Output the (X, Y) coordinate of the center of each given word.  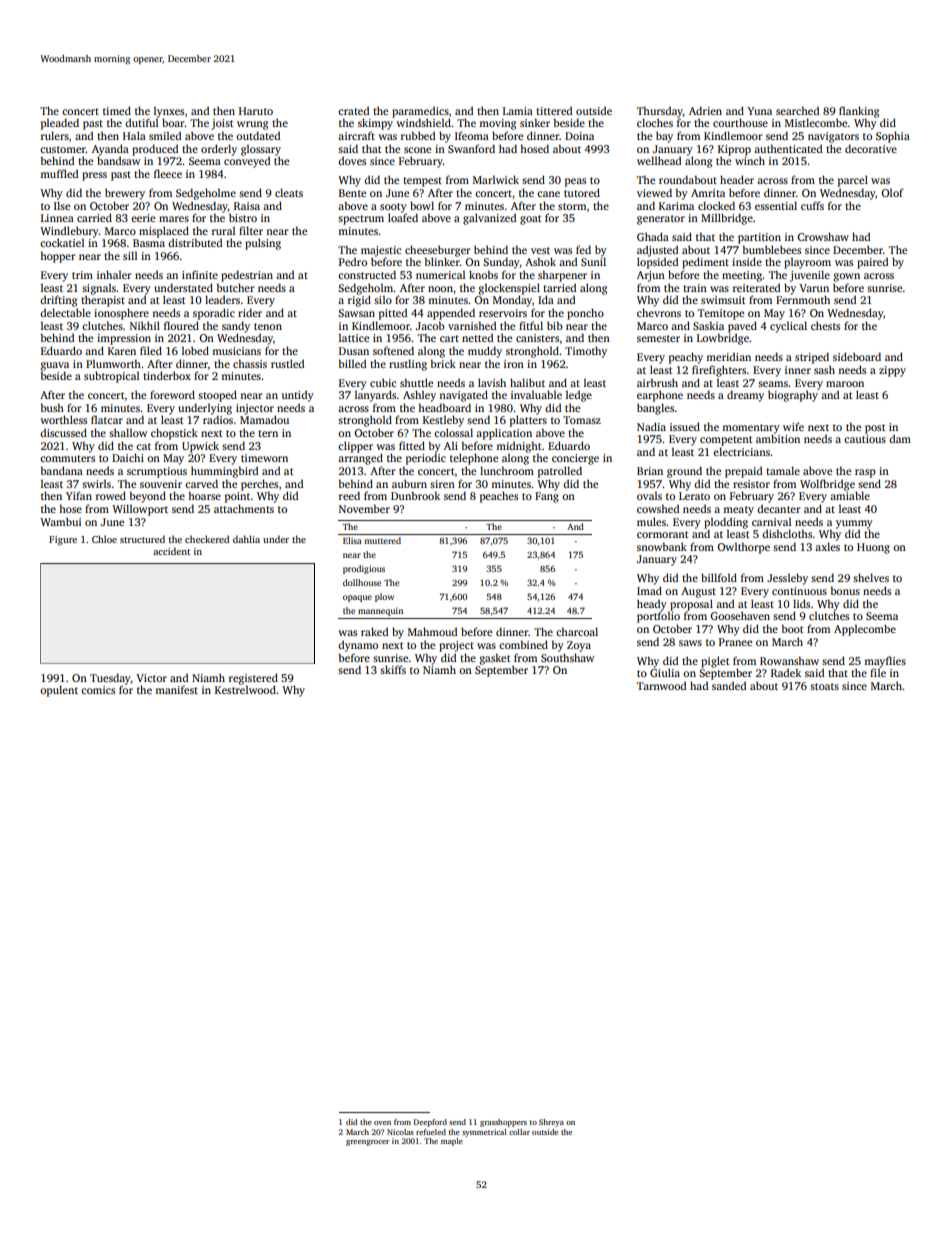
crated (353, 110)
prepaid (743, 472)
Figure (63, 541)
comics (98, 690)
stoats (824, 686)
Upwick (200, 447)
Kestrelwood (245, 689)
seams (773, 384)
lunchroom (507, 470)
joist (222, 124)
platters (528, 421)
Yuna (759, 111)
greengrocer (367, 1143)
